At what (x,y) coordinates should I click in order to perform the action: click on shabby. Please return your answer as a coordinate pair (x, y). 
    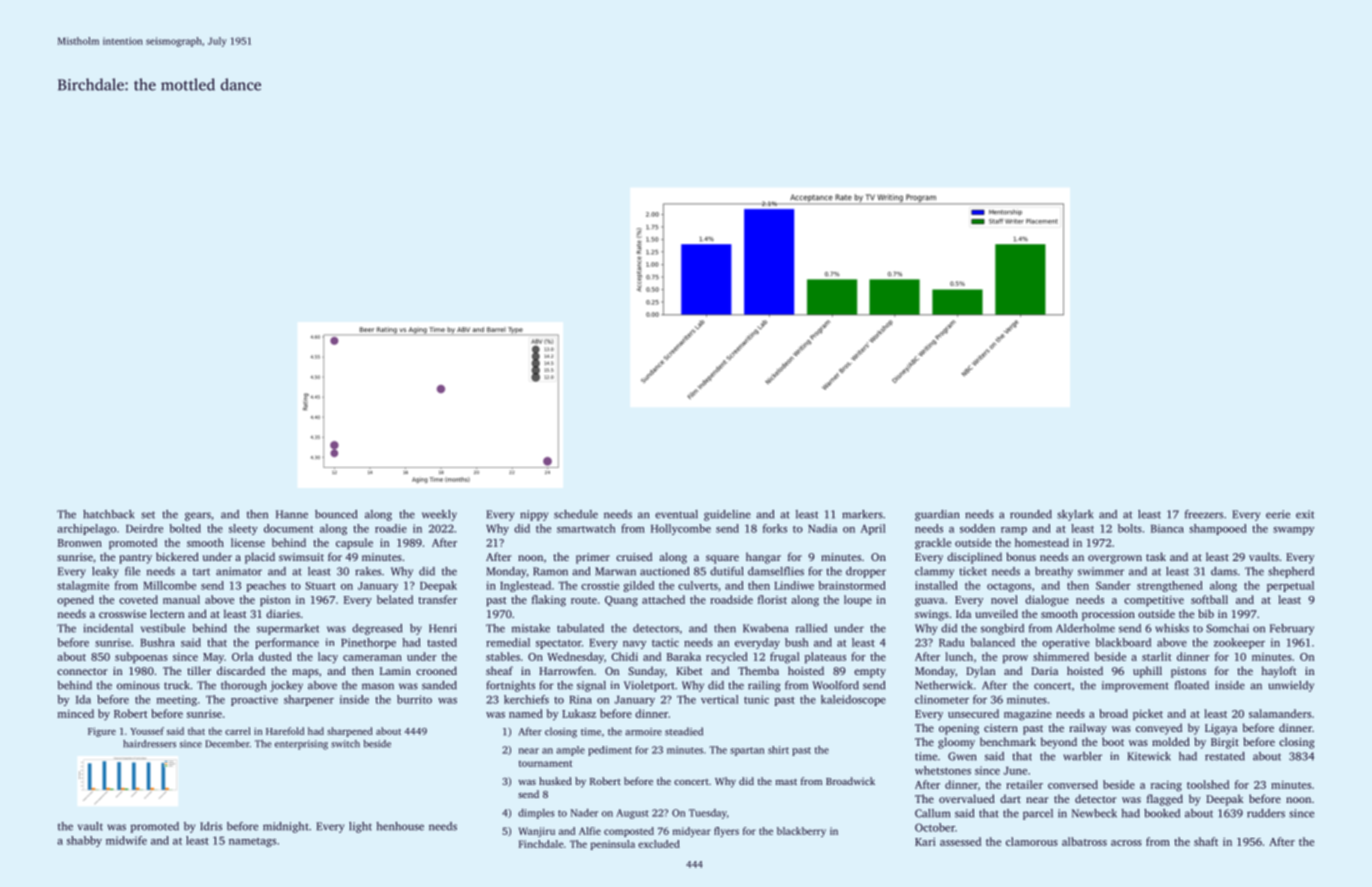
    Looking at the image, I should click on (84, 841).
